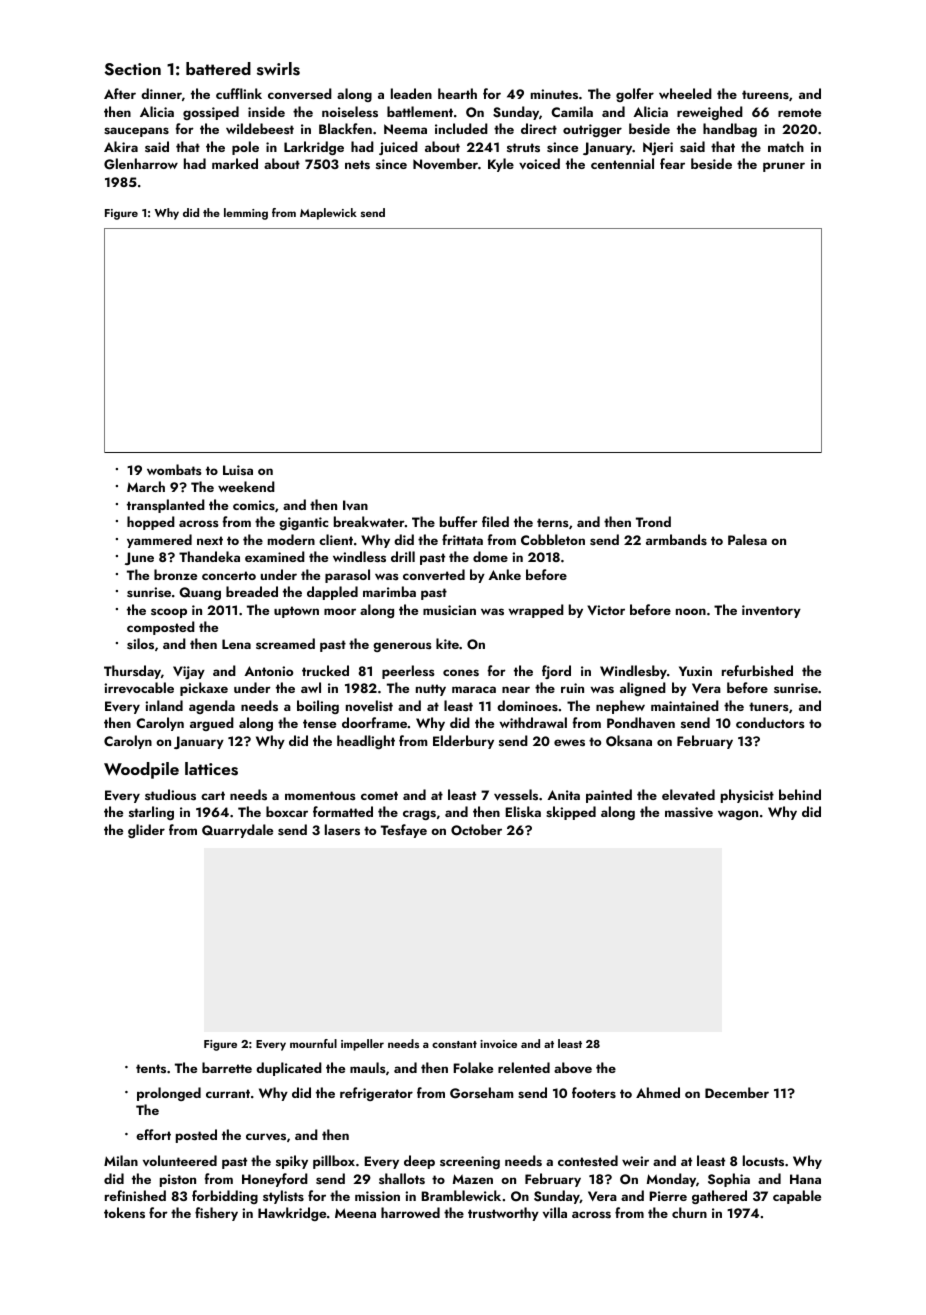 The height and width of the screenshot is (1315, 926). I want to click on curves, so click(266, 1137).
